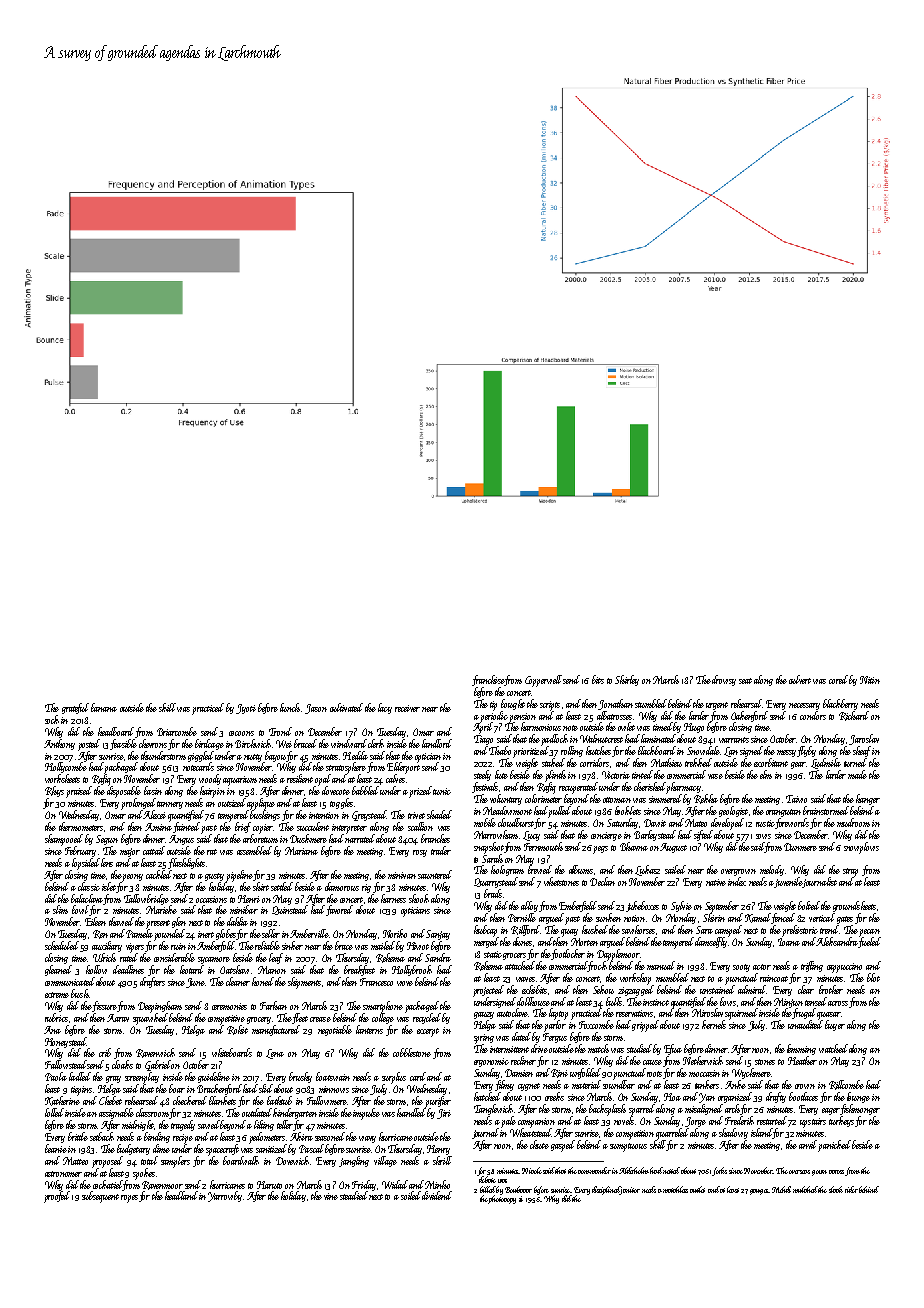 This image has width=924, height=1308. I want to click on Tallowbridge, so click(146, 899).
